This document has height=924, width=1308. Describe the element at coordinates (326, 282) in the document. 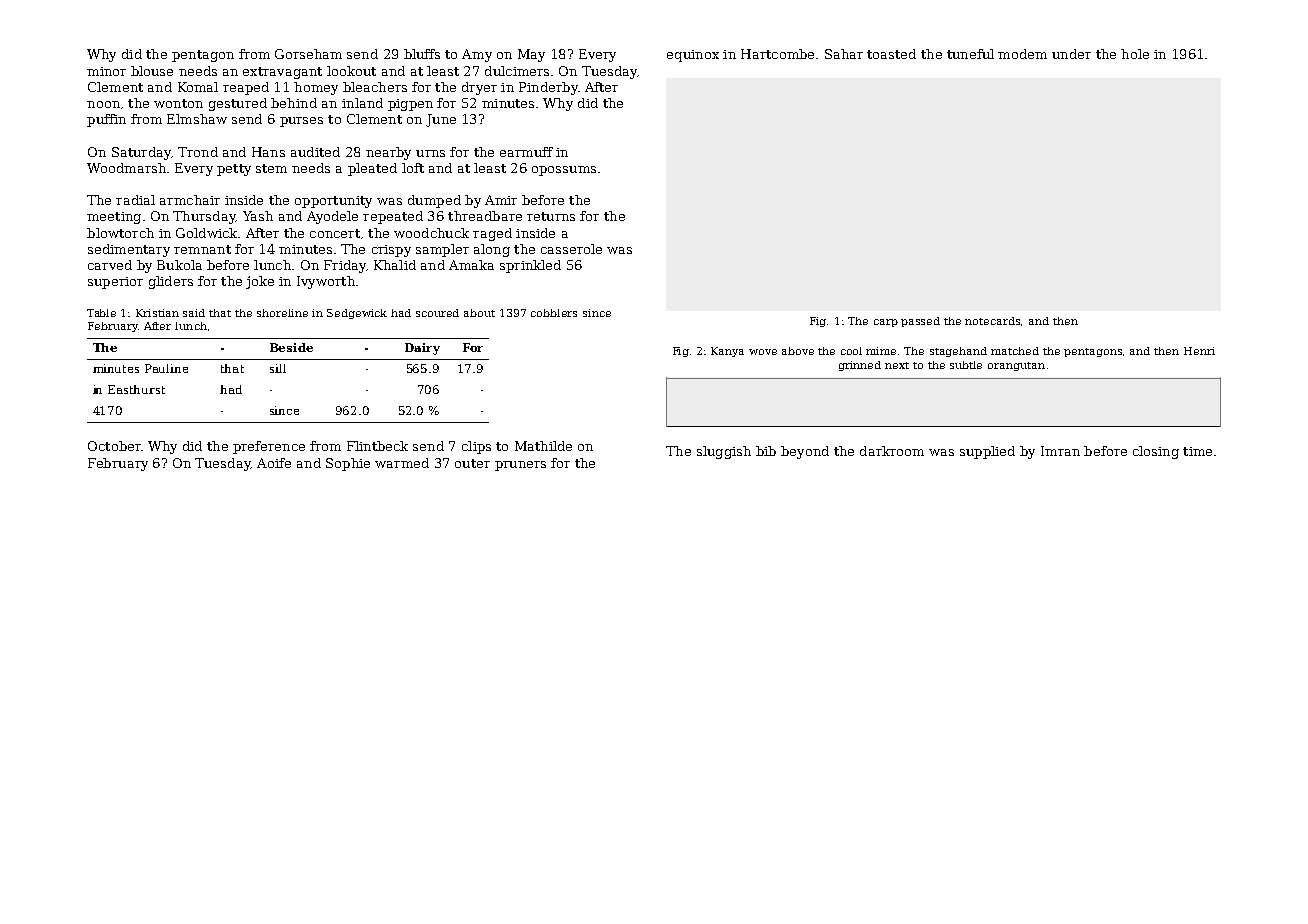

I see `Ivyworth` at that location.
